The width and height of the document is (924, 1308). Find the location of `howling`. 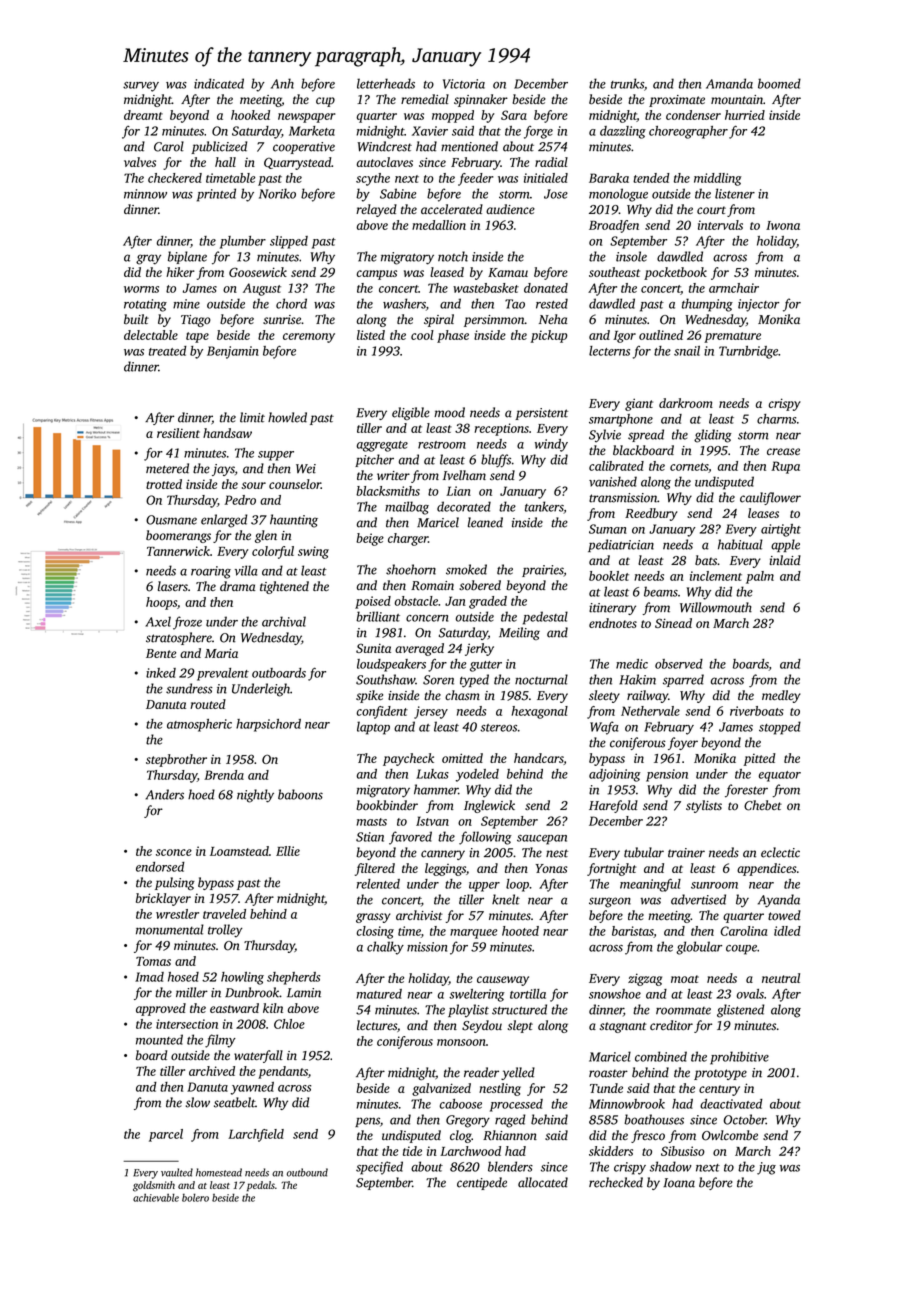

howling is located at coordinates (242, 978).
